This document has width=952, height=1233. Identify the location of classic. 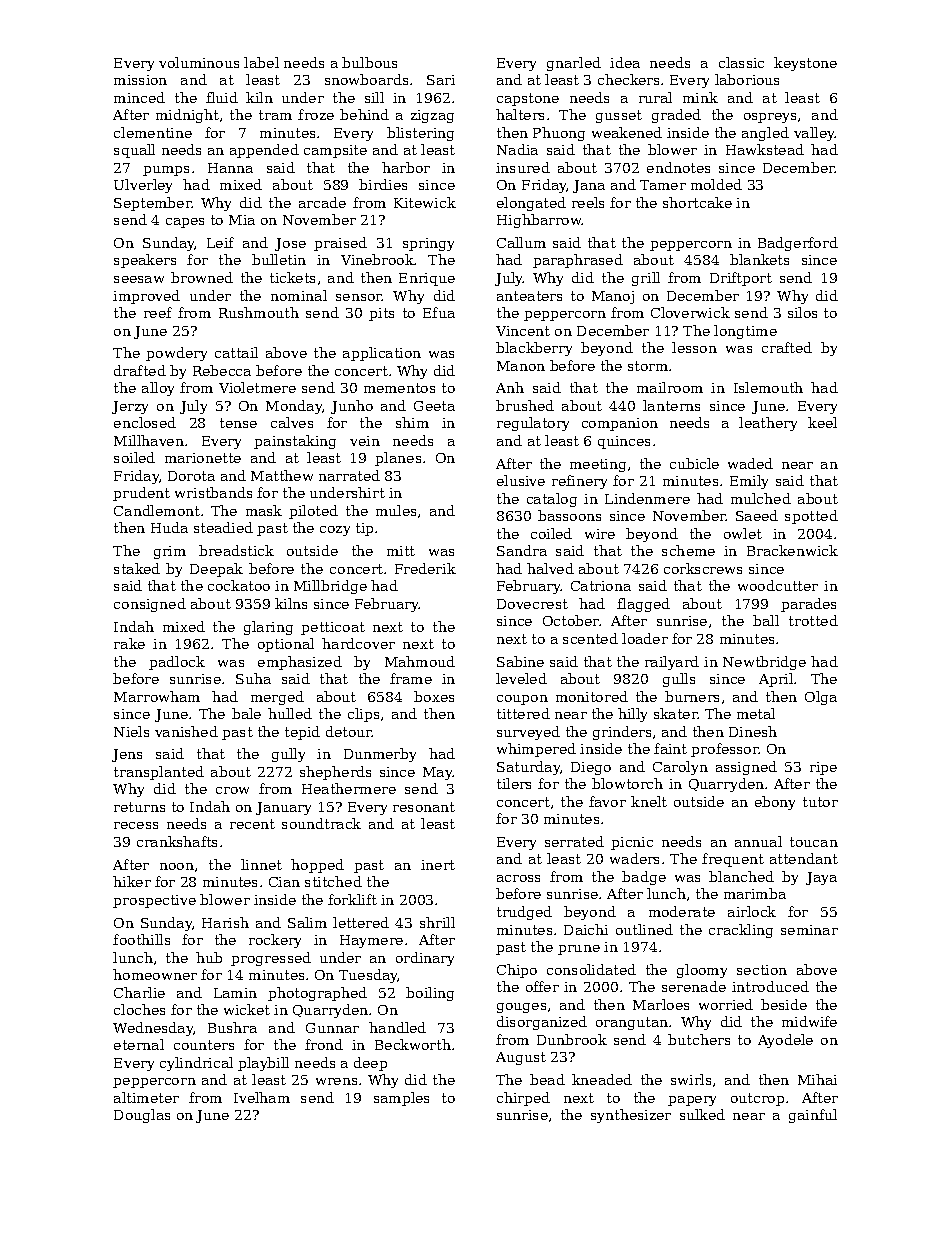
(741, 62).
